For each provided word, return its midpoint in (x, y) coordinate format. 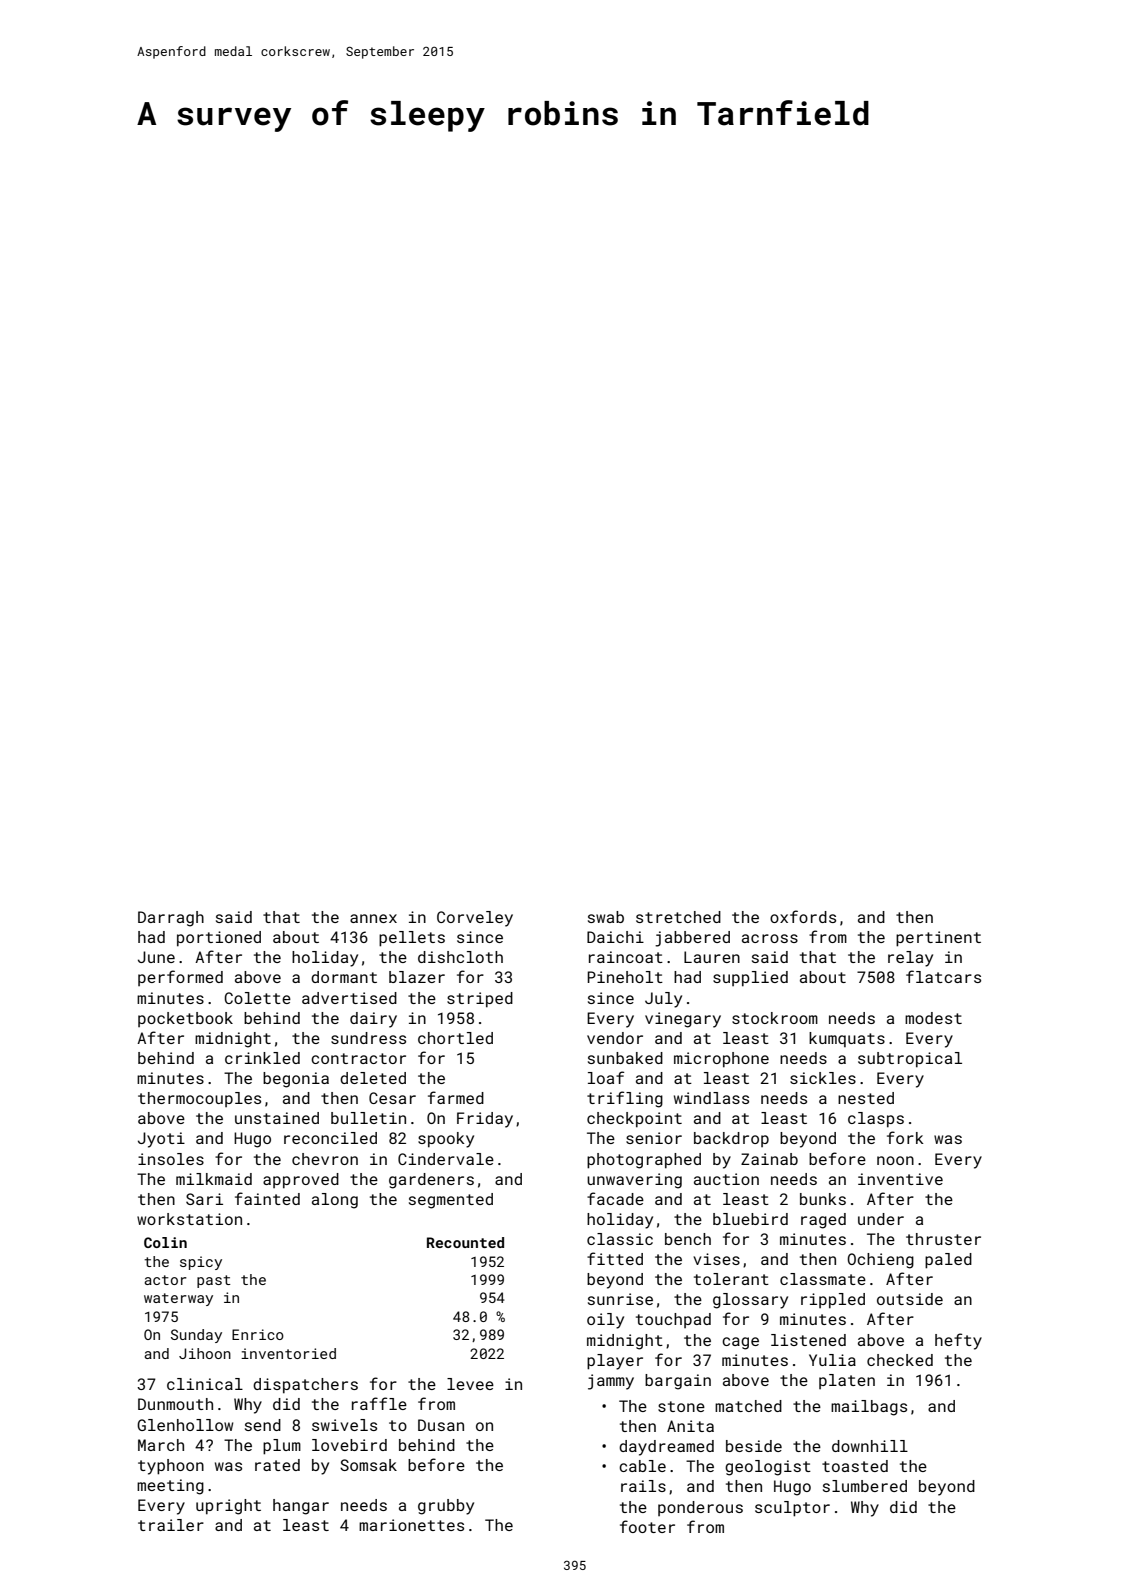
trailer (171, 1525)
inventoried (288, 1353)
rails (643, 1486)
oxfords (803, 916)
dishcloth (460, 957)
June (156, 957)
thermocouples (199, 1099)
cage (740, 1343)
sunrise (620, 1299)
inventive (900, 1179)
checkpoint (634, 1120)
